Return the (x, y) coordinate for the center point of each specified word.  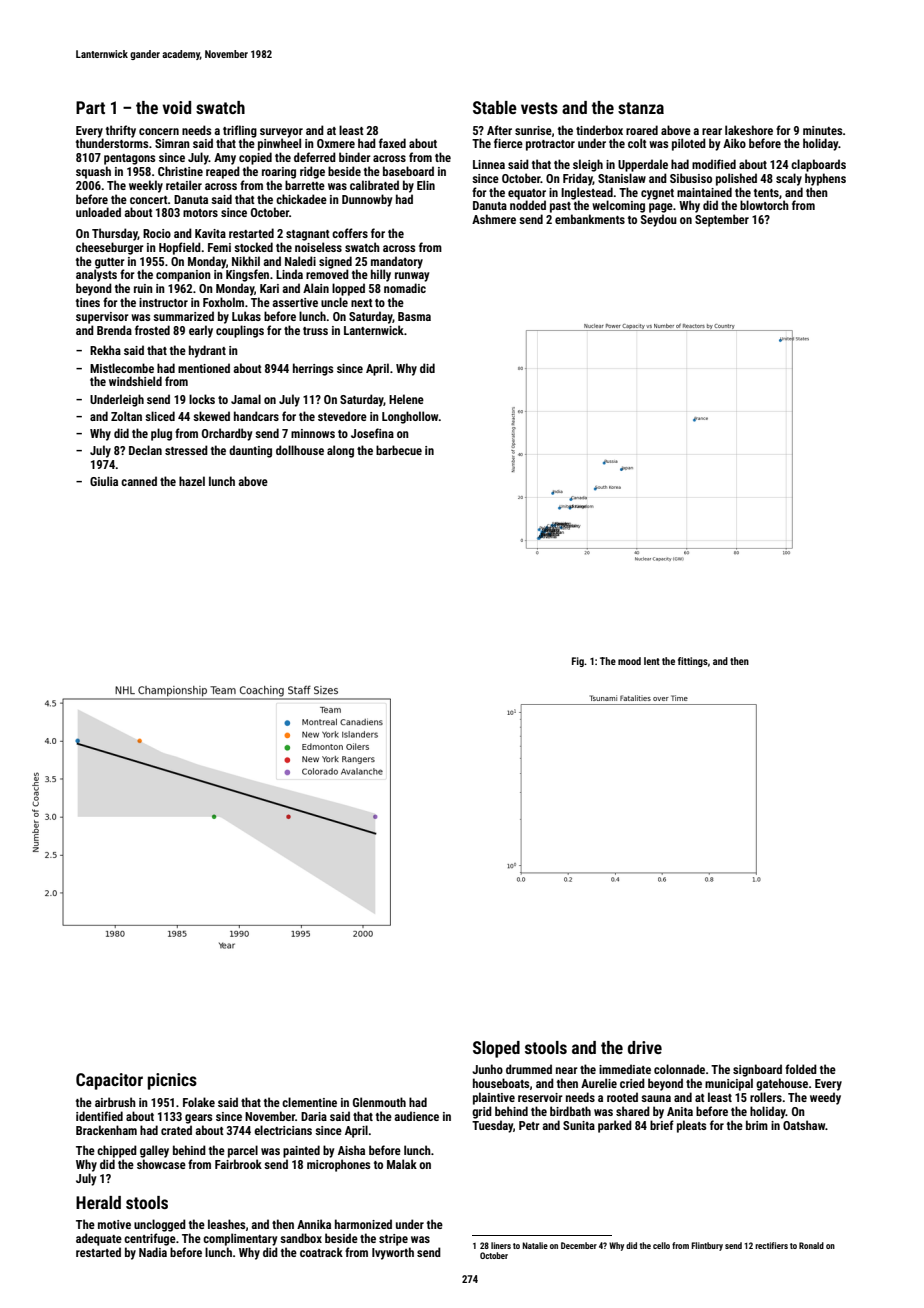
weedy (825, 1098)
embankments (590, 219)
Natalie (535, 1245)
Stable (495, 107)
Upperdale (643, 165)
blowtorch (764, 205)
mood (629, 661)
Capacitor (109, 1081)
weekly (146, 186)
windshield (135, 381)
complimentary (240, 1239)
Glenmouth (379, 1102)
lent (652, 661)
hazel (192, 481)
